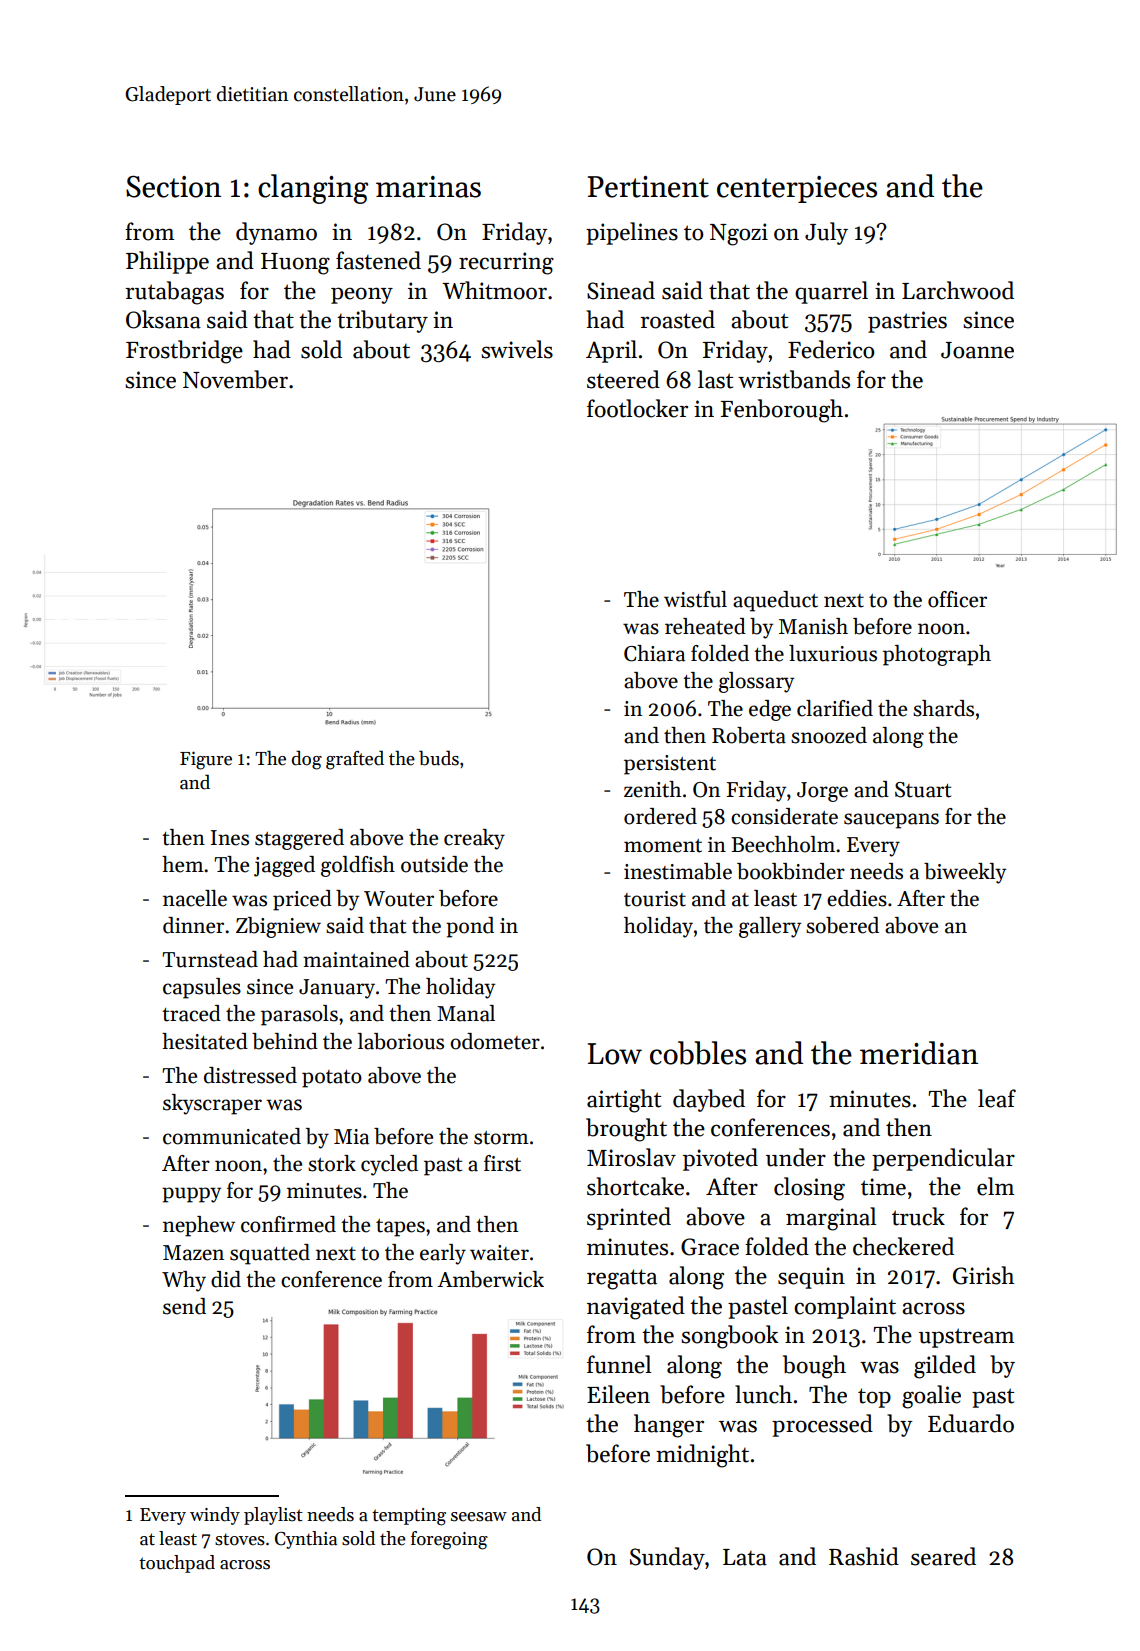  Describe the element at coordinates (517, 349) in the screenshot. I see `swivels` at that location.
